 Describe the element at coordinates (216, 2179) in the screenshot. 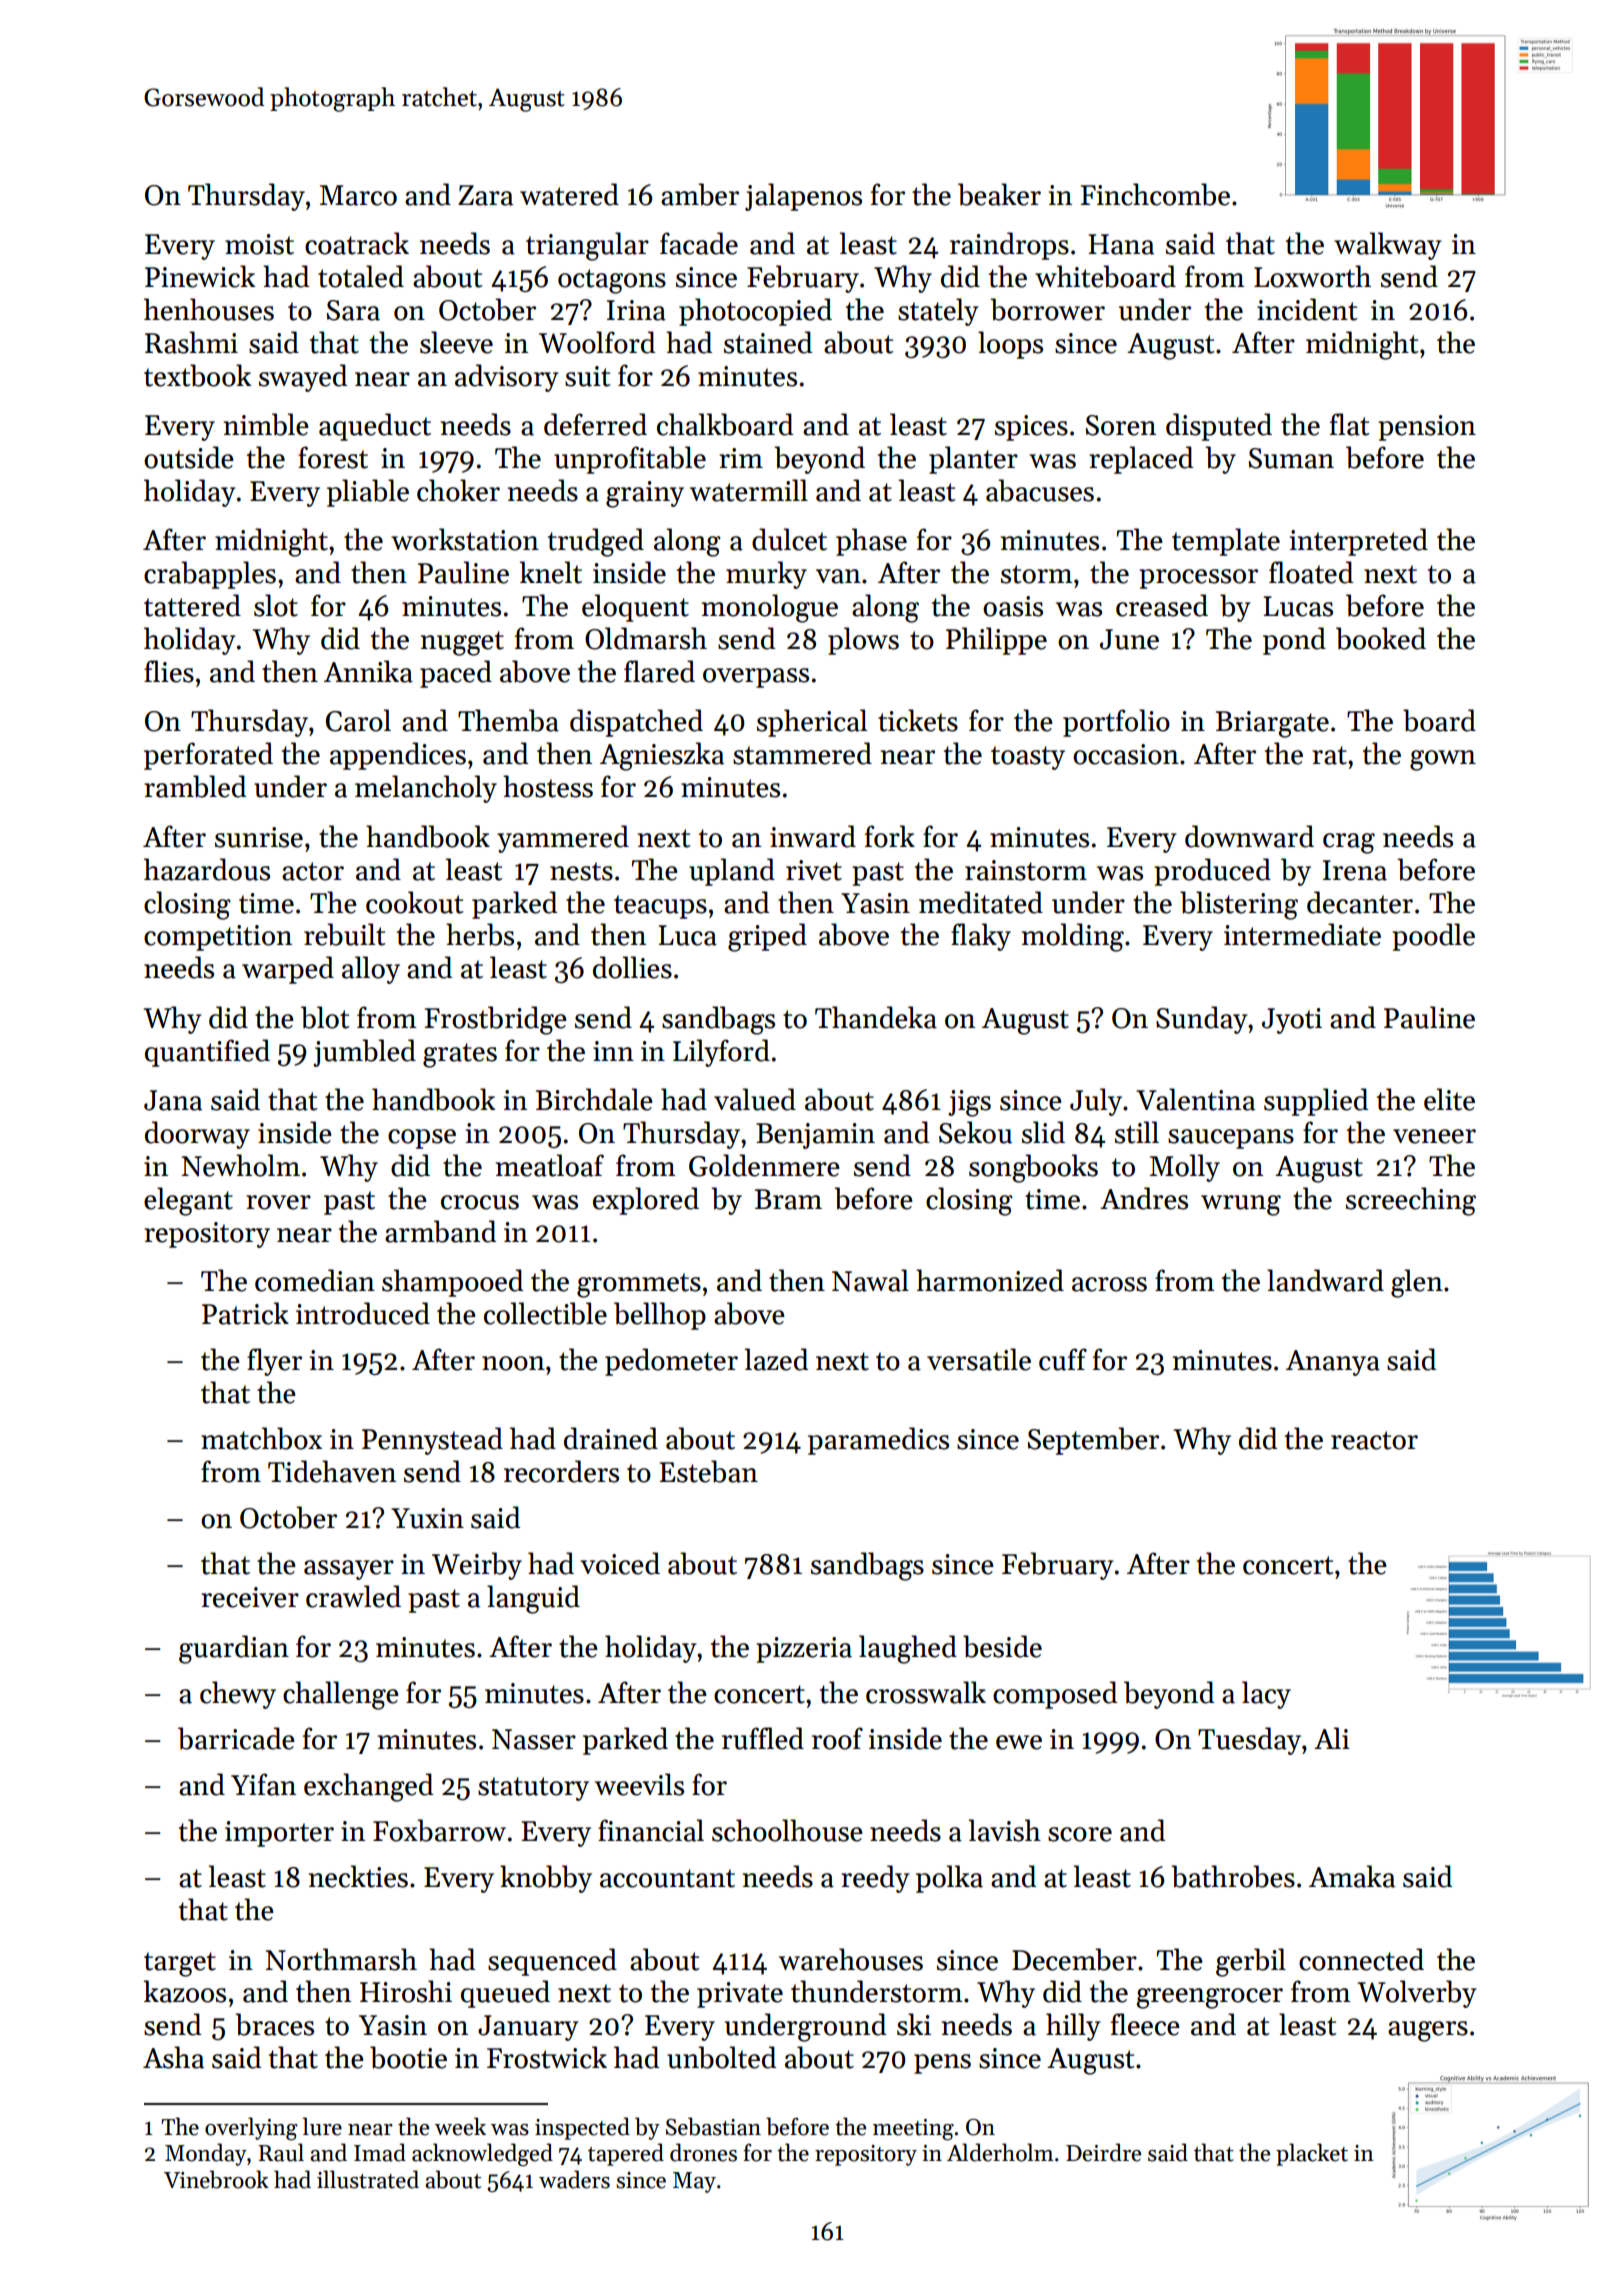

I see `Vinebrook` at that location.
